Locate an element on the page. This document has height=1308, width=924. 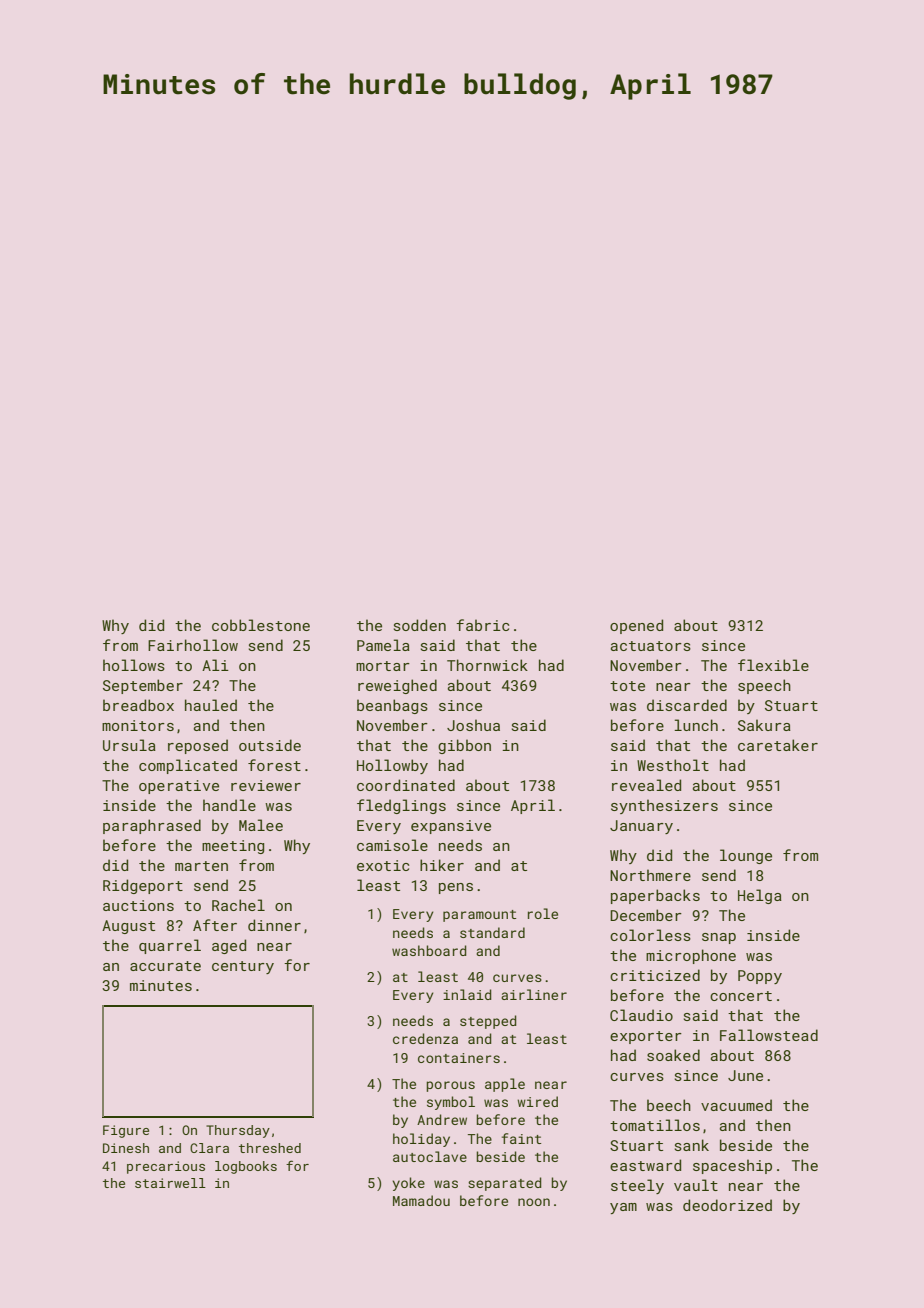
synthesizers is located at coordinates (664, 806).
